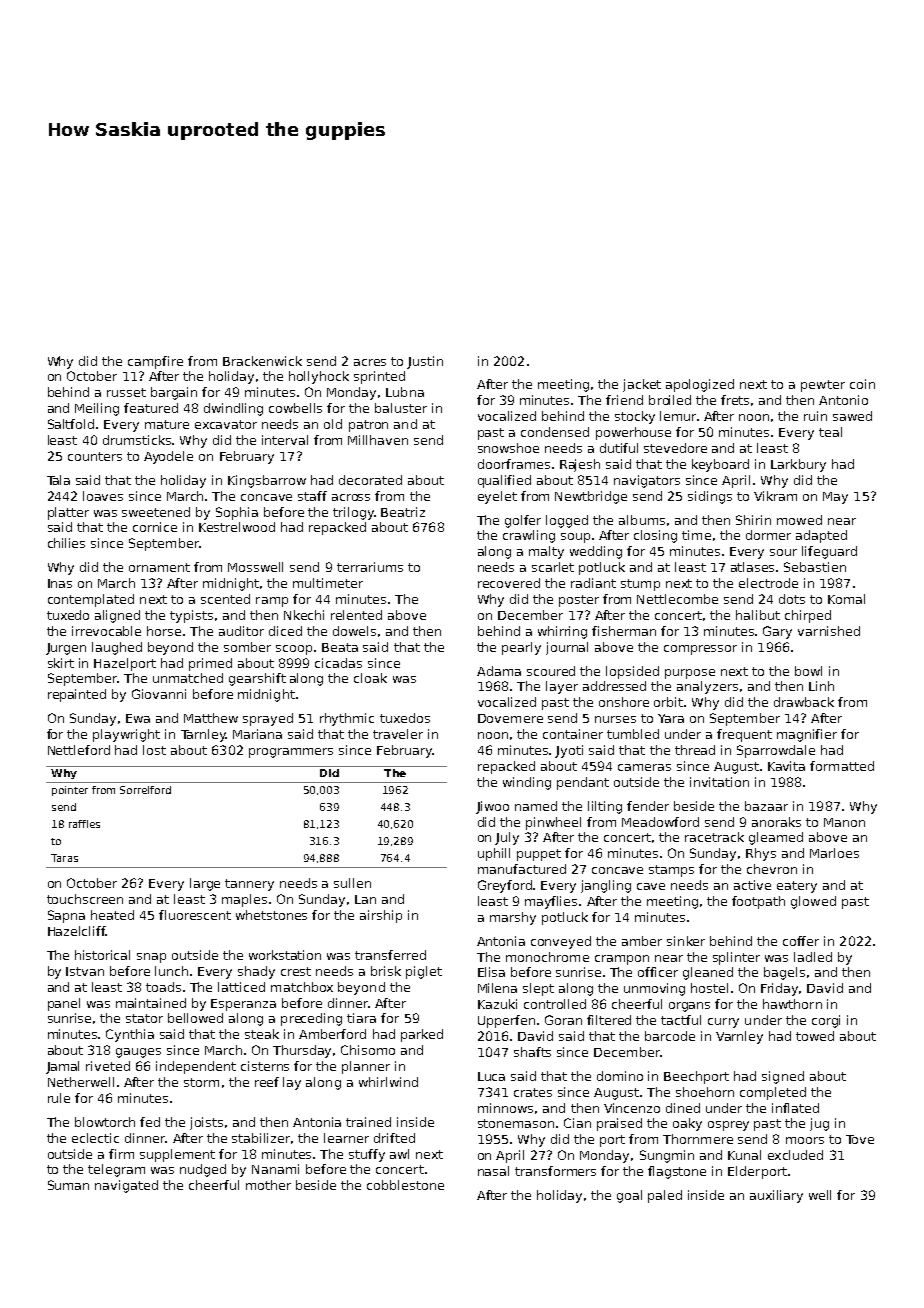 The height and width of the screenshot is (1308, 924). What do you see at coordinates (68, 513) in the screenshot?
I see `platter` at bounding box center [68, 513].
